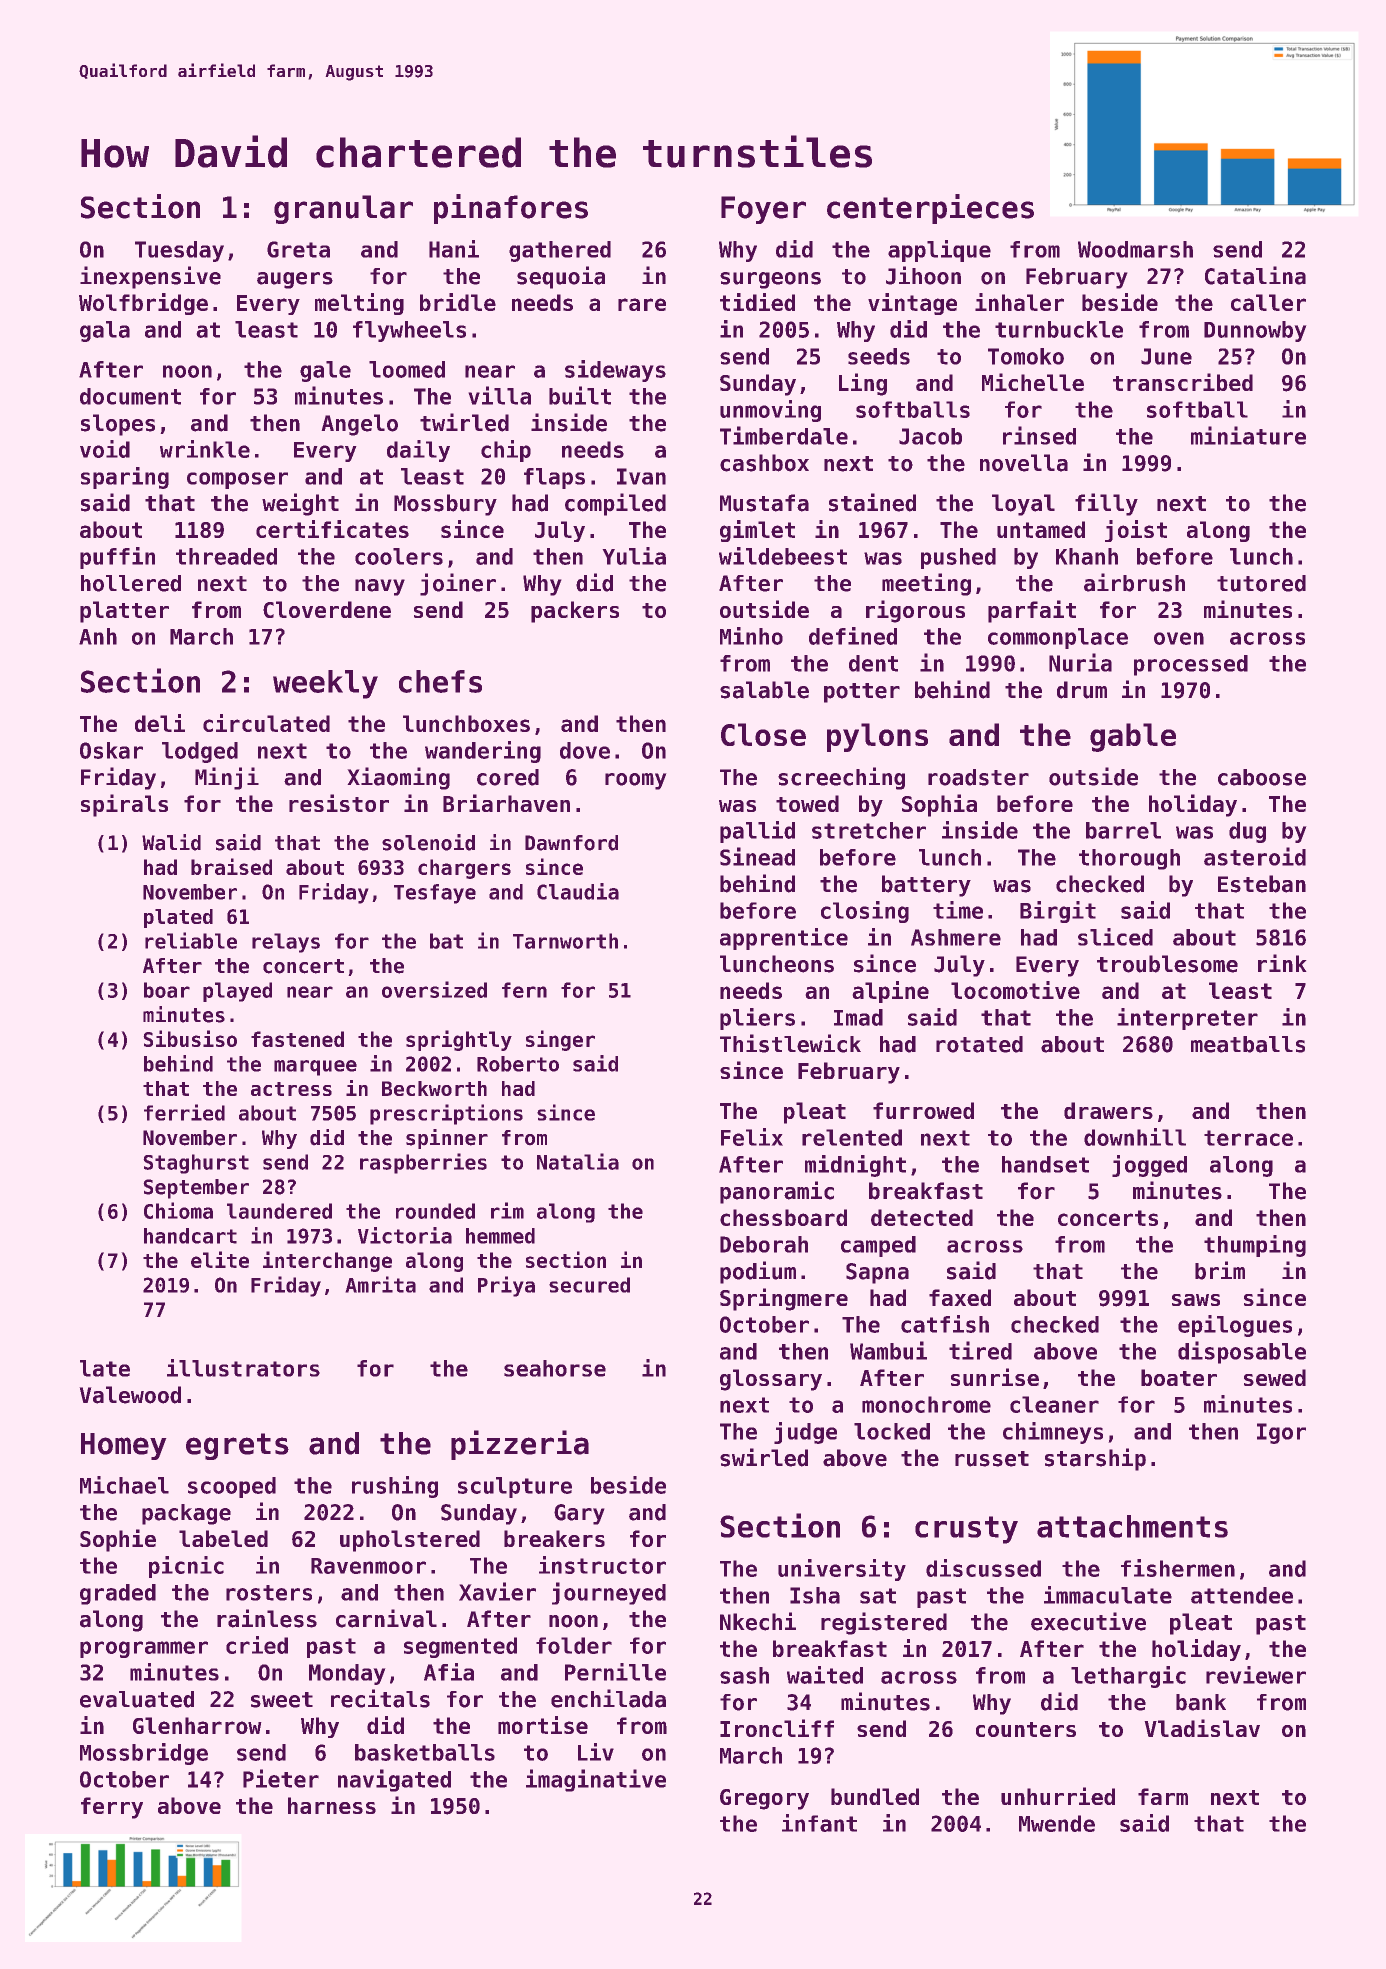 The image size is (1386, 1969). What do you see at coordinates (841, 778) in the screenshot?
I see `screeching` at bounding box center [841, 778].
